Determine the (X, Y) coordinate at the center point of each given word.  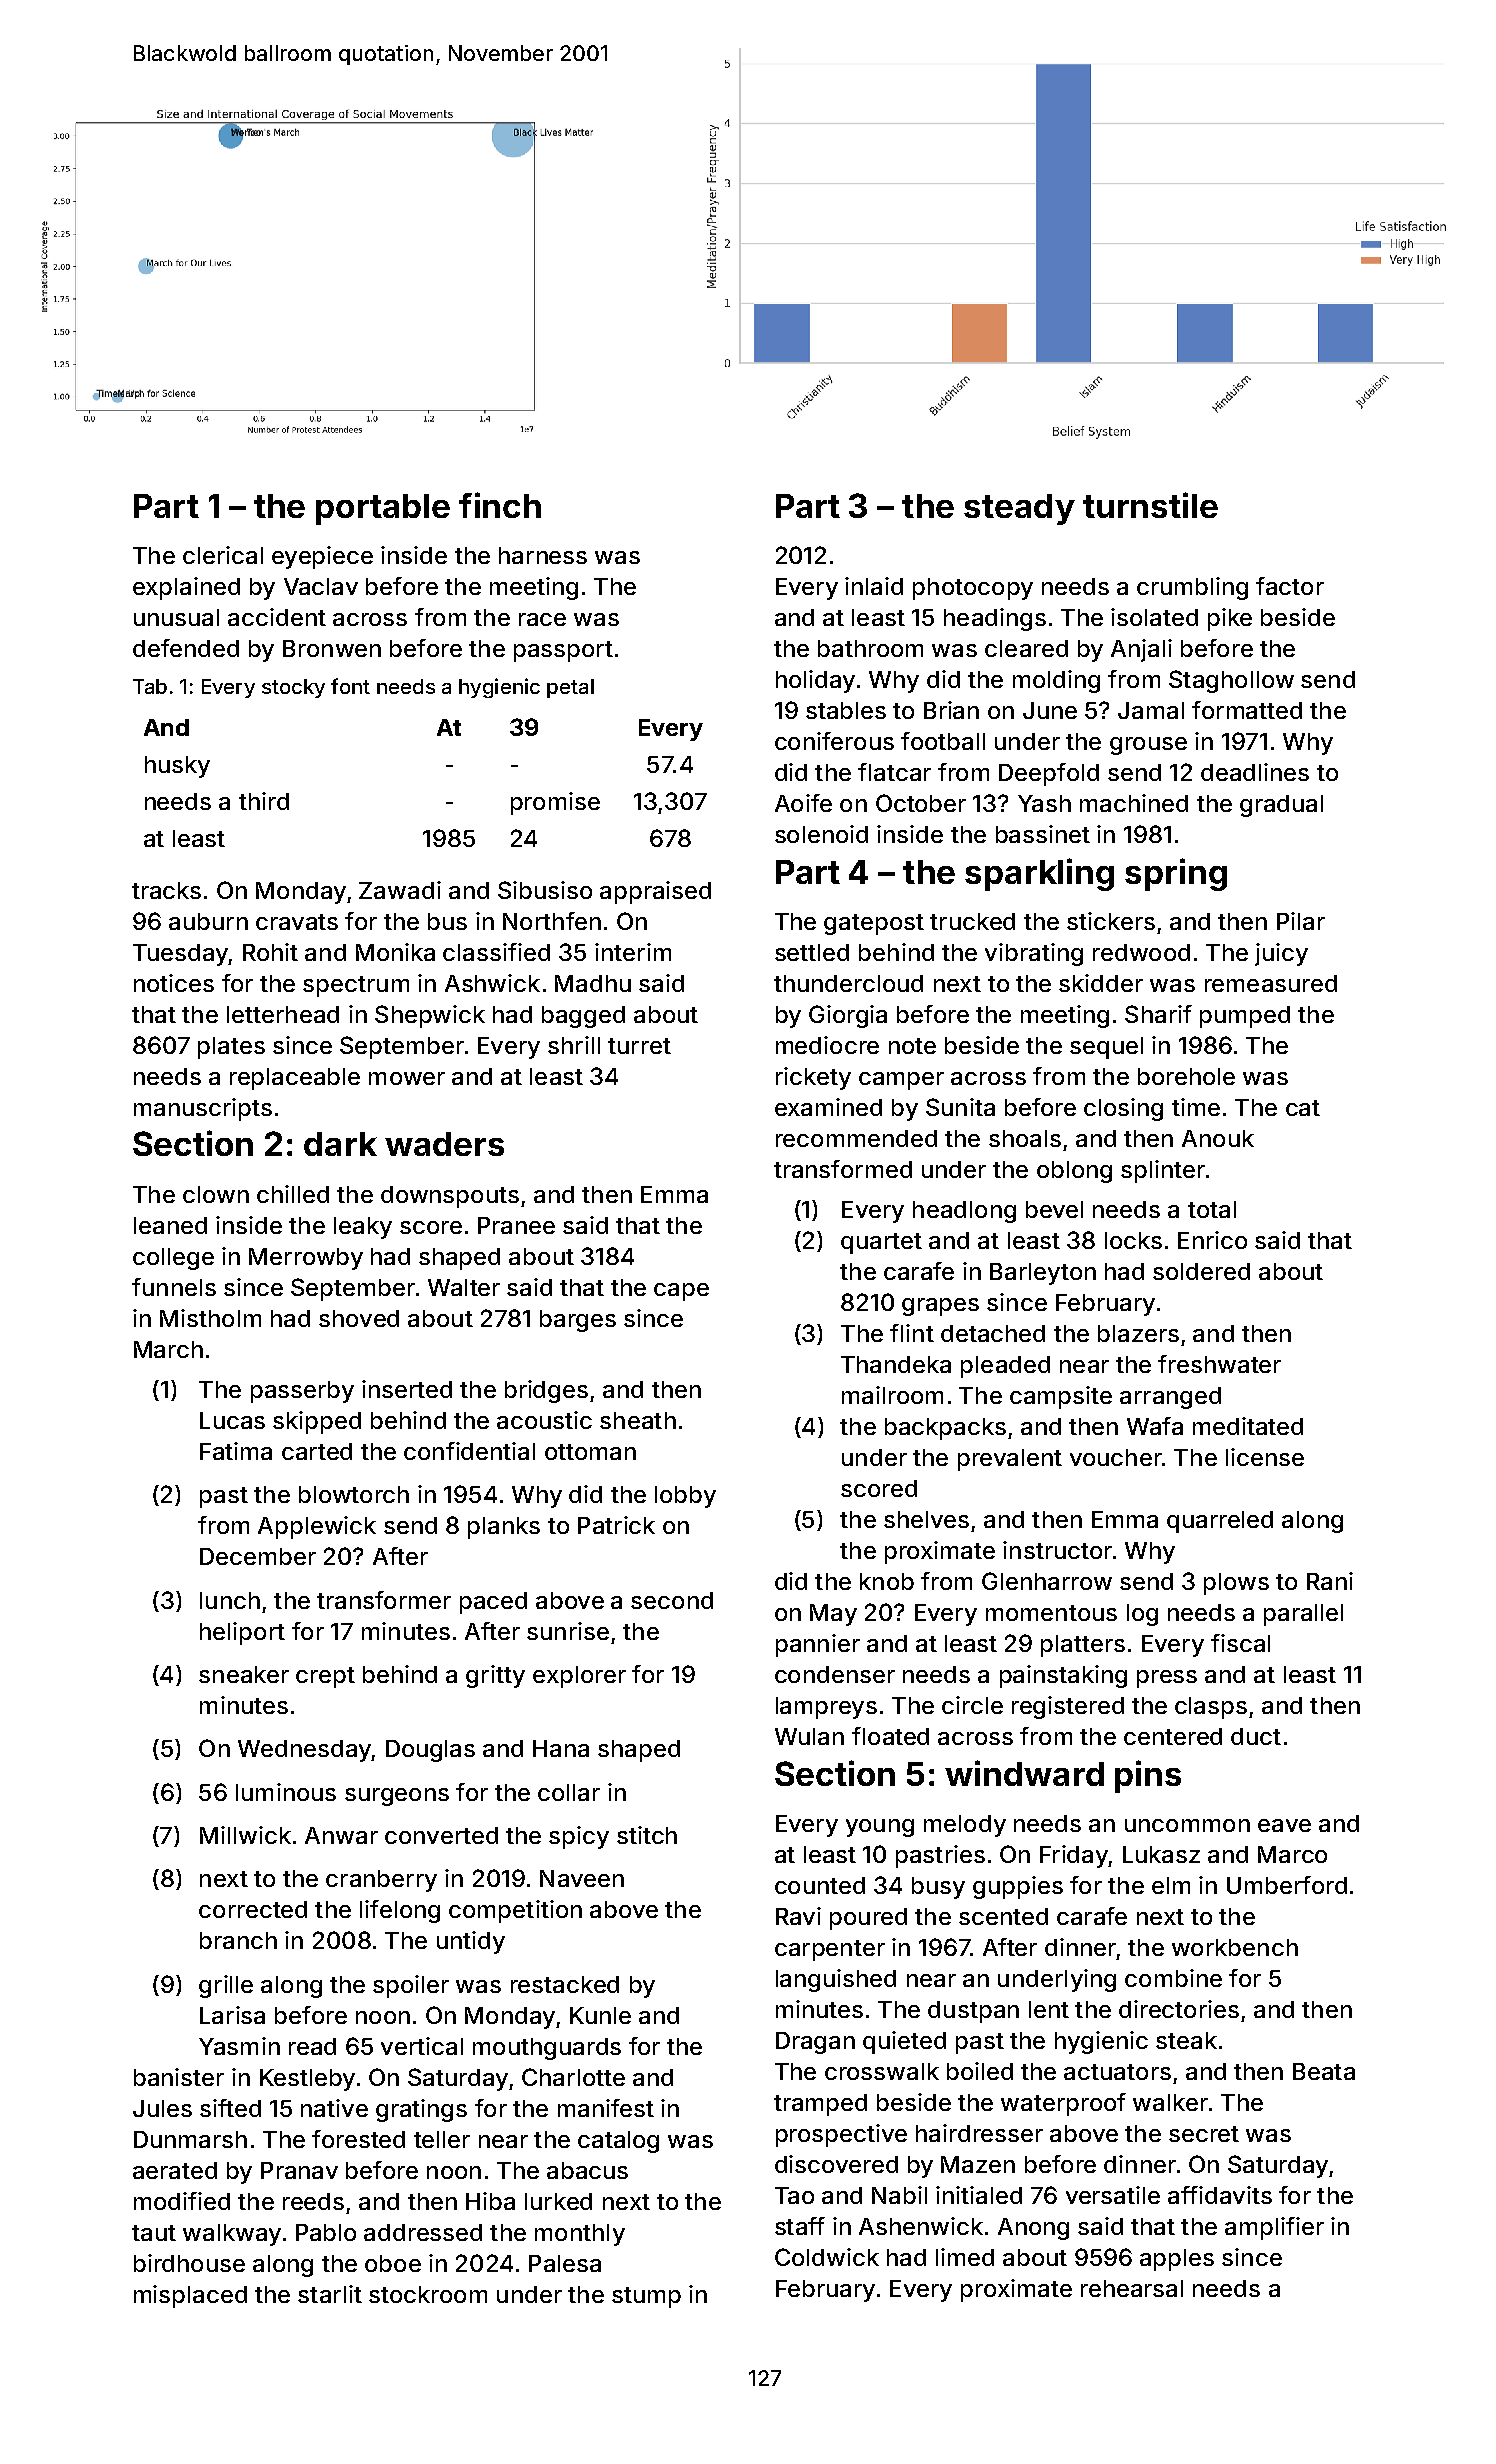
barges (578, 1321)
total (1212, 1209)
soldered (1201, 1271)
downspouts (450, 1197)
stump (646, 2297)
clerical (223, 555)
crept (325, 1677)
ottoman (590, 1452)
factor (1290, 586)
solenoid (821, 834)
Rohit (270, 952)
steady (1019, 509)
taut (154, 2233)
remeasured (1271, 983)
